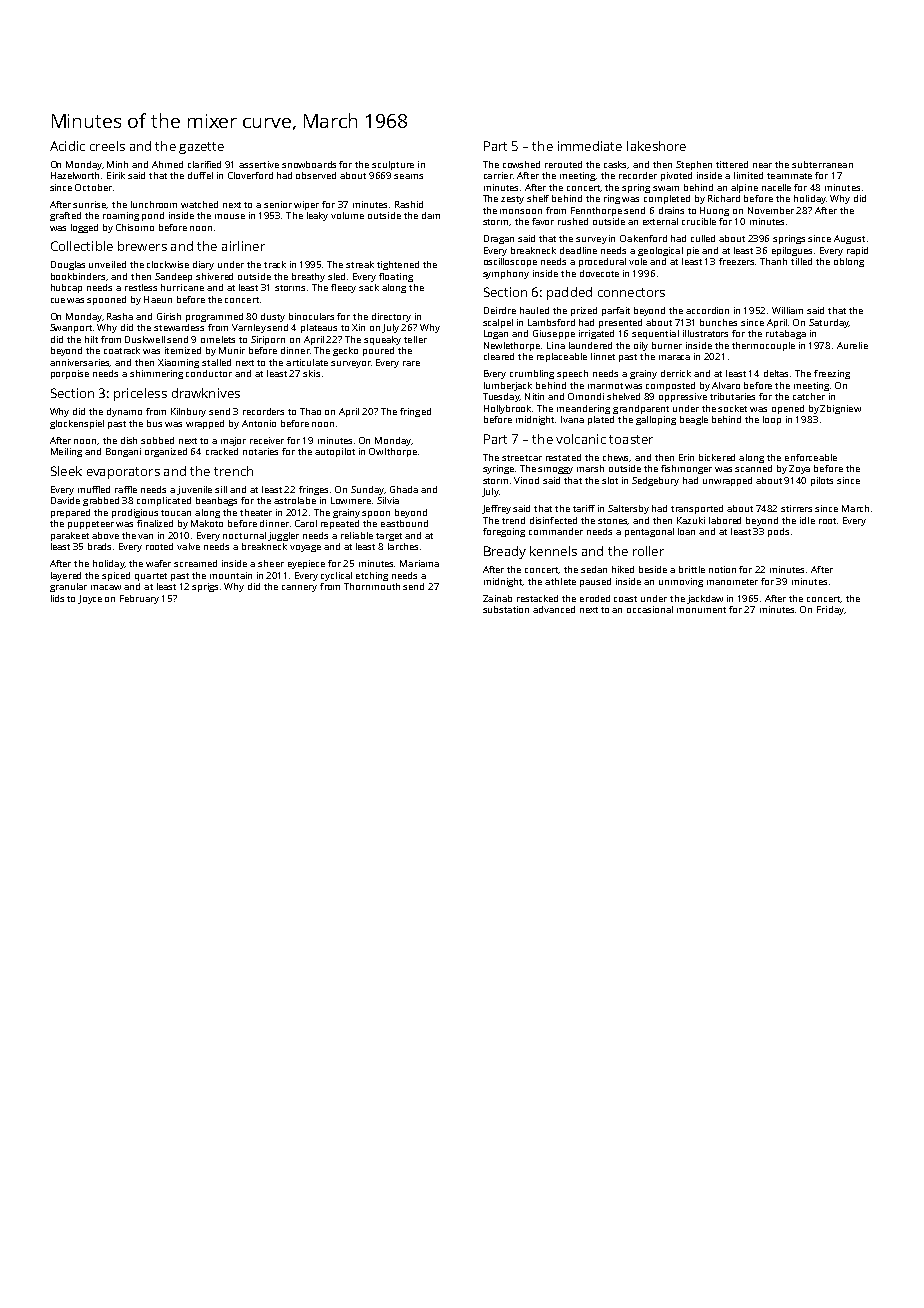  Describe the element at coordinates (200, 175) in the screenshot. I see `duffel` at that location.
